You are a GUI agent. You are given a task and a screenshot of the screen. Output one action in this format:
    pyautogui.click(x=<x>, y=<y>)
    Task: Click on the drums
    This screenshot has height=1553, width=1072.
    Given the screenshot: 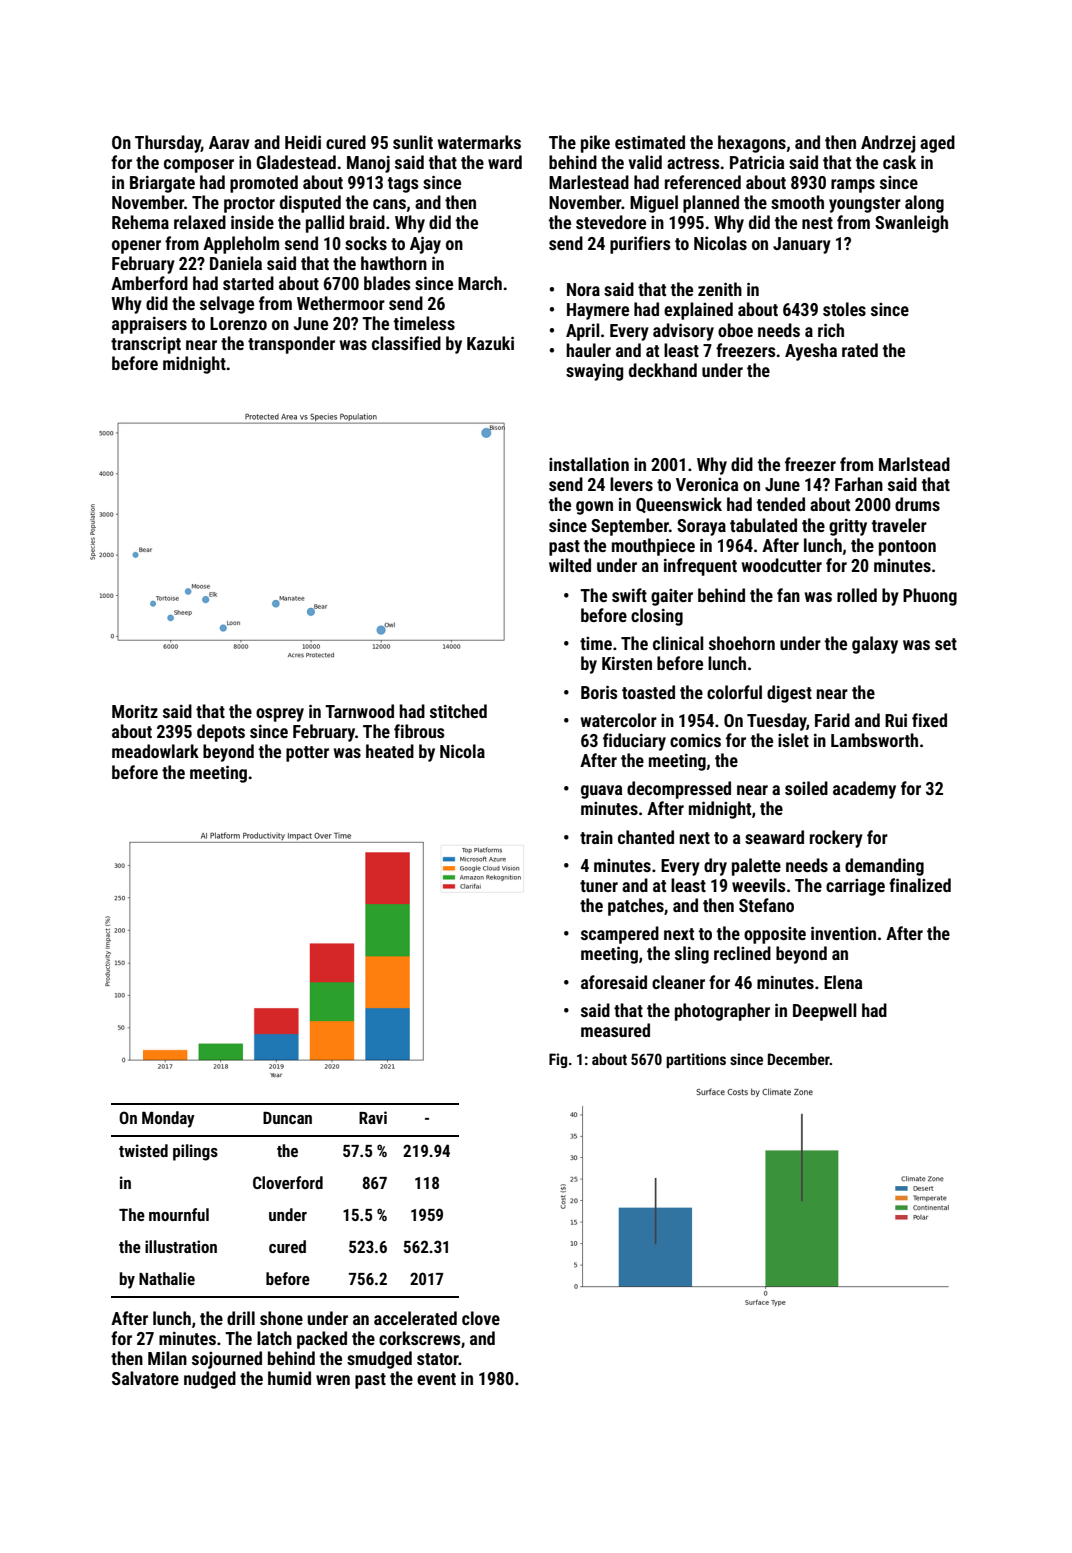 What is the action you would take?
    pyautogui.click(x=917, y=504)
